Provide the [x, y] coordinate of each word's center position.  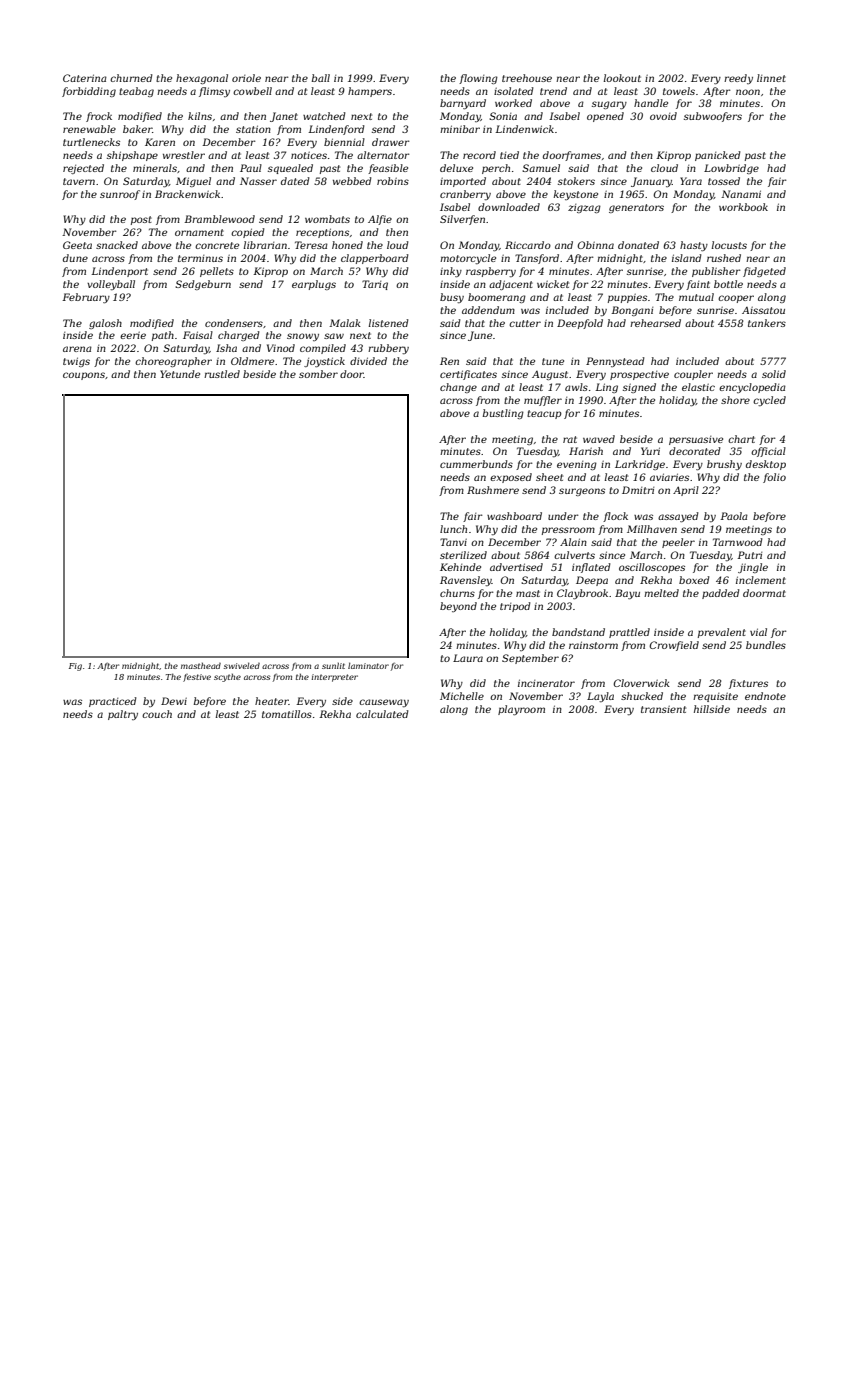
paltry [123, 715]
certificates [468, 375]
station [253, 129]
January [651, 182]
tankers [767, 323]
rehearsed [655, 323]
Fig [75, 667]
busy [452, 298]
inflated [591, 568]
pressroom [568, 531]
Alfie [380, 220]
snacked [117, 245]
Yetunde [180, 374]
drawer [391, 142]
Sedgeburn [203, 285]
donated [638, 245]
